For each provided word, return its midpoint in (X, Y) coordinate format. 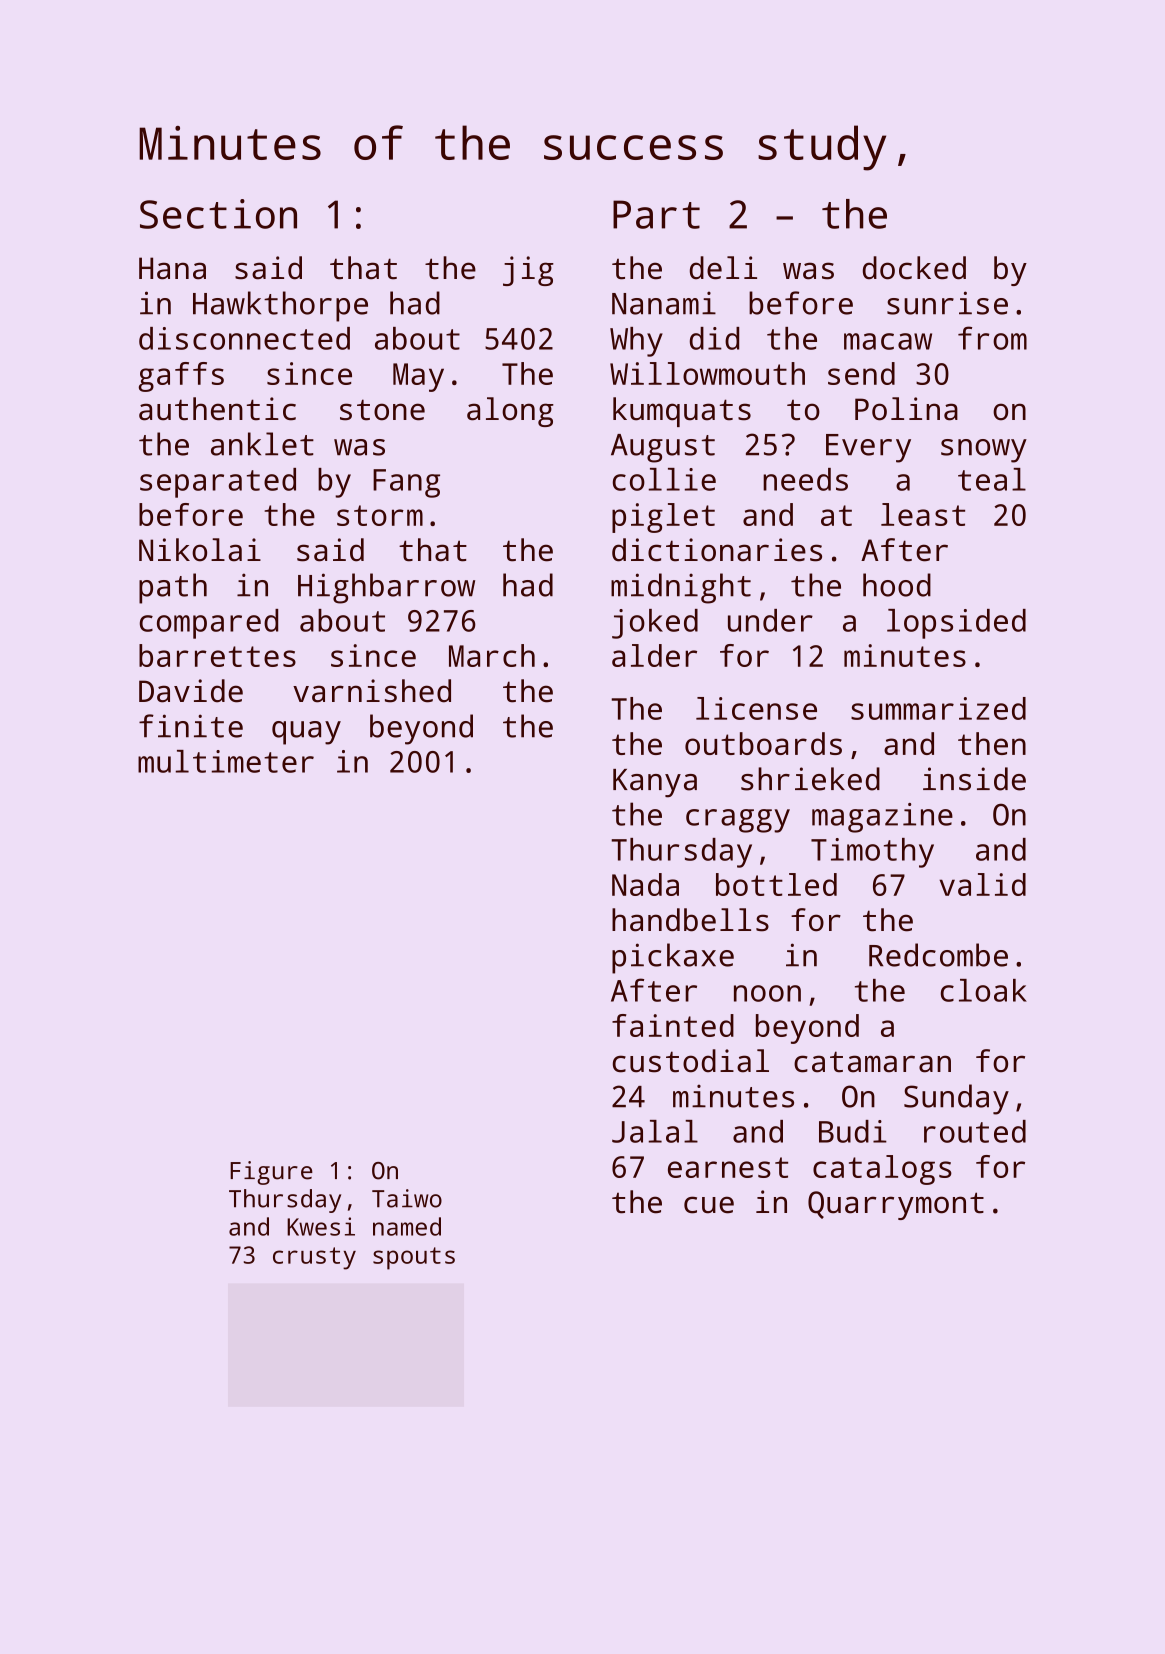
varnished (372, 691)
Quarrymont (896, 1205)
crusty (314, 1258)
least (923, 514)
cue (709, 1205)
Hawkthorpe (280, 306)
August (663, 448)
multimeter (226, 761)
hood (897, 585)
